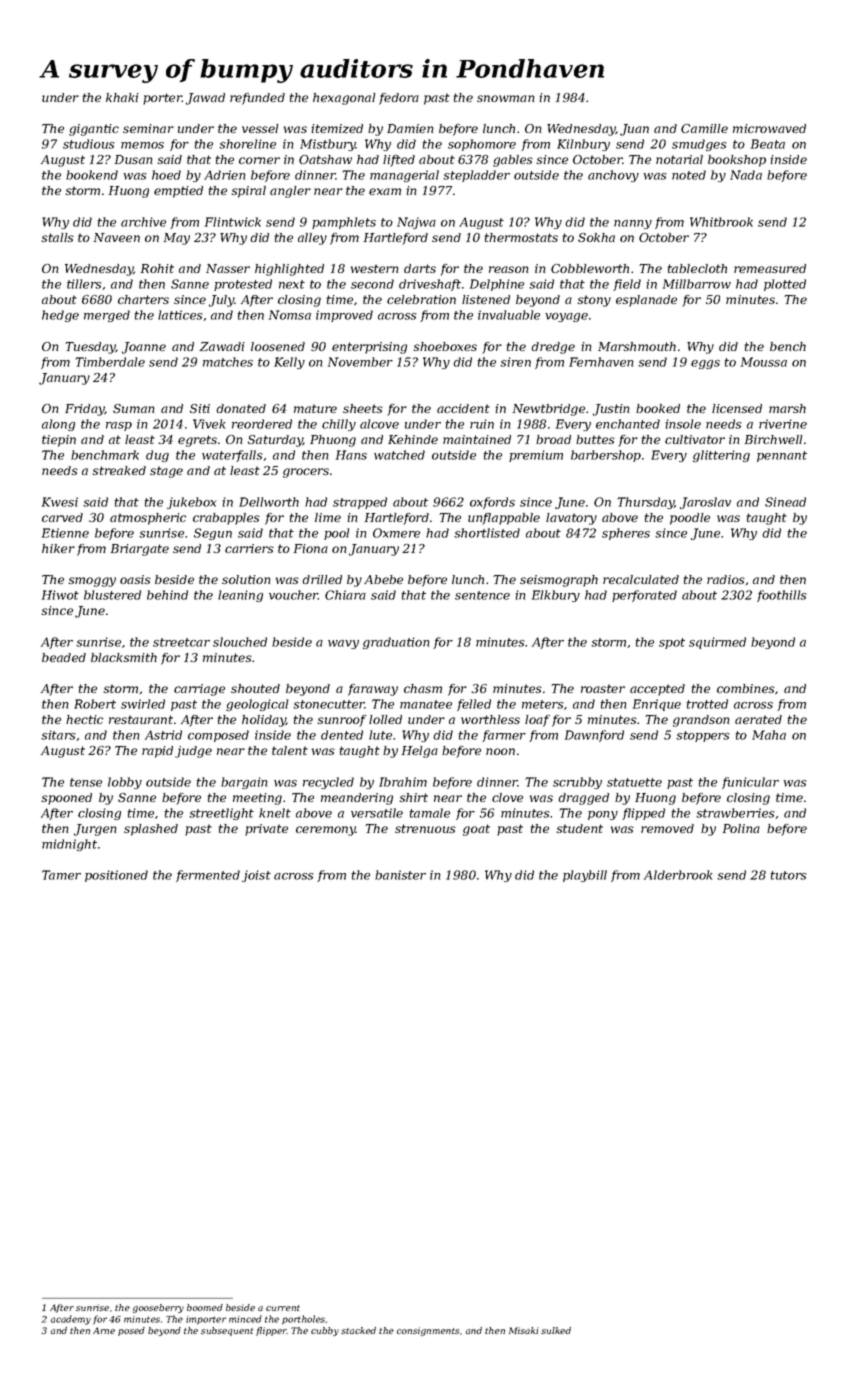 The image size is (849, 1400). Describe the element at coordinates (158, 1308) in the screenshot. I see `gooseberry` at that location.
